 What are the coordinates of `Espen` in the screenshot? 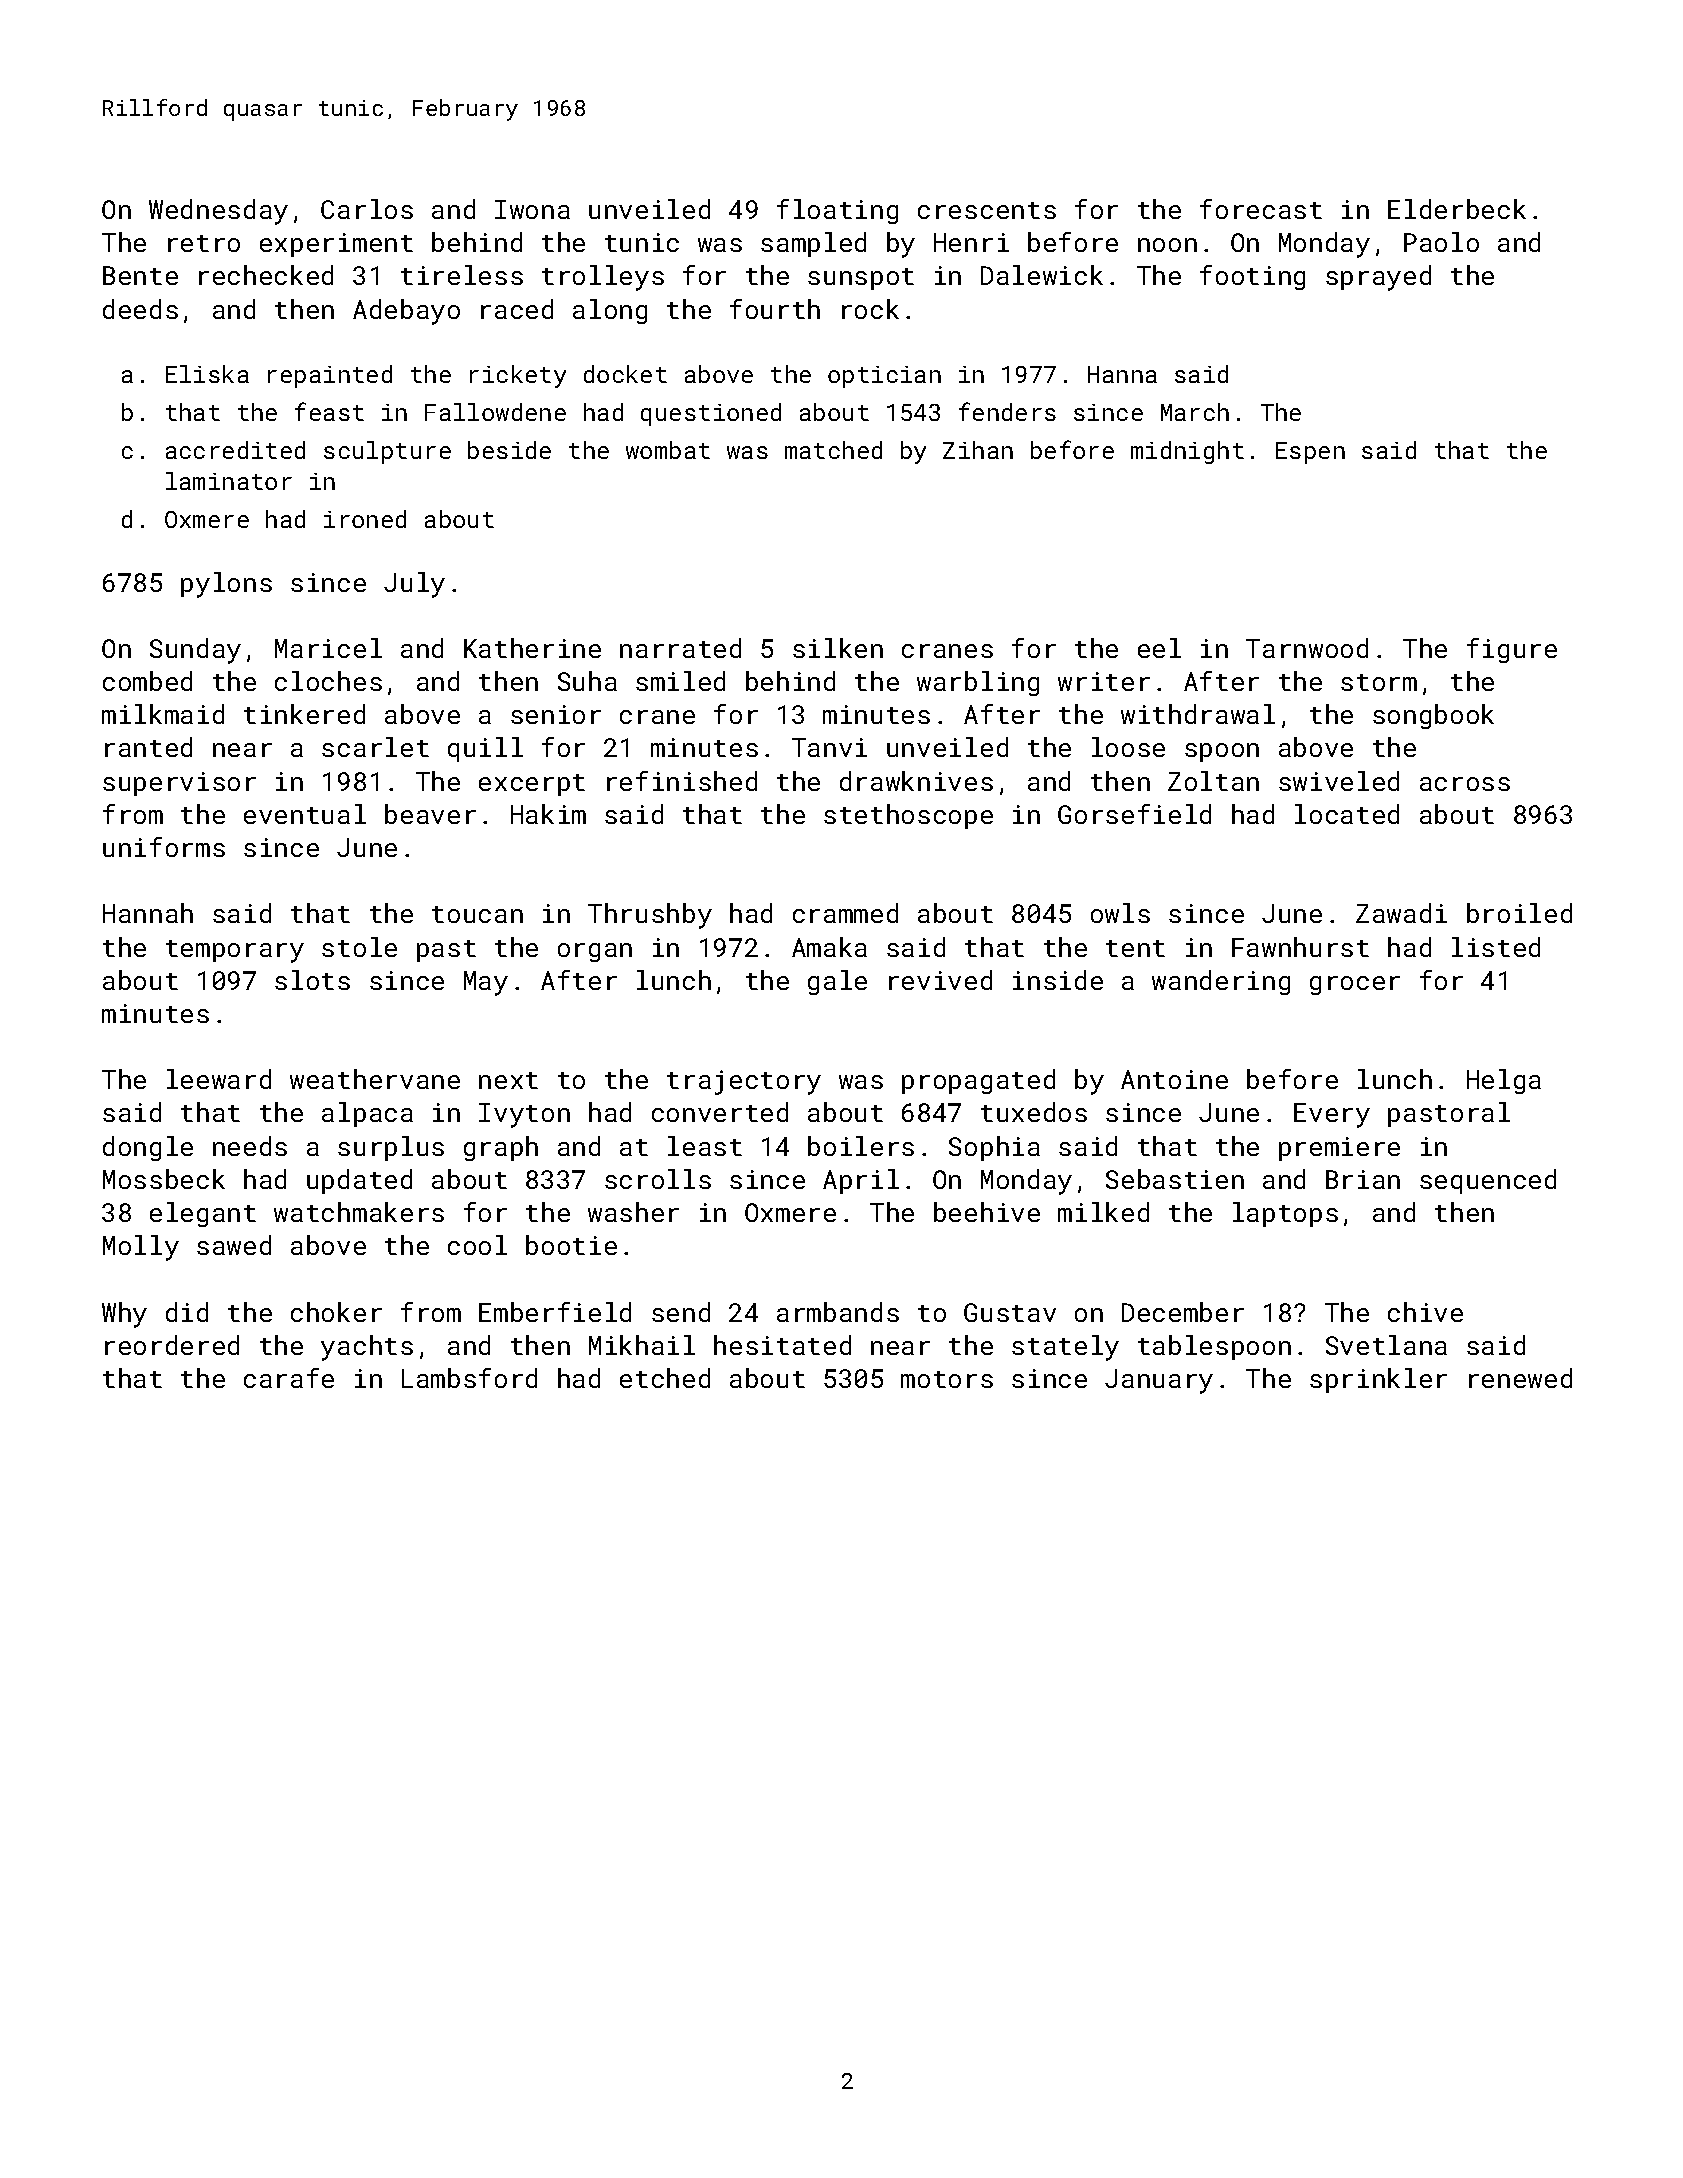 It's located at (1310, 453).
